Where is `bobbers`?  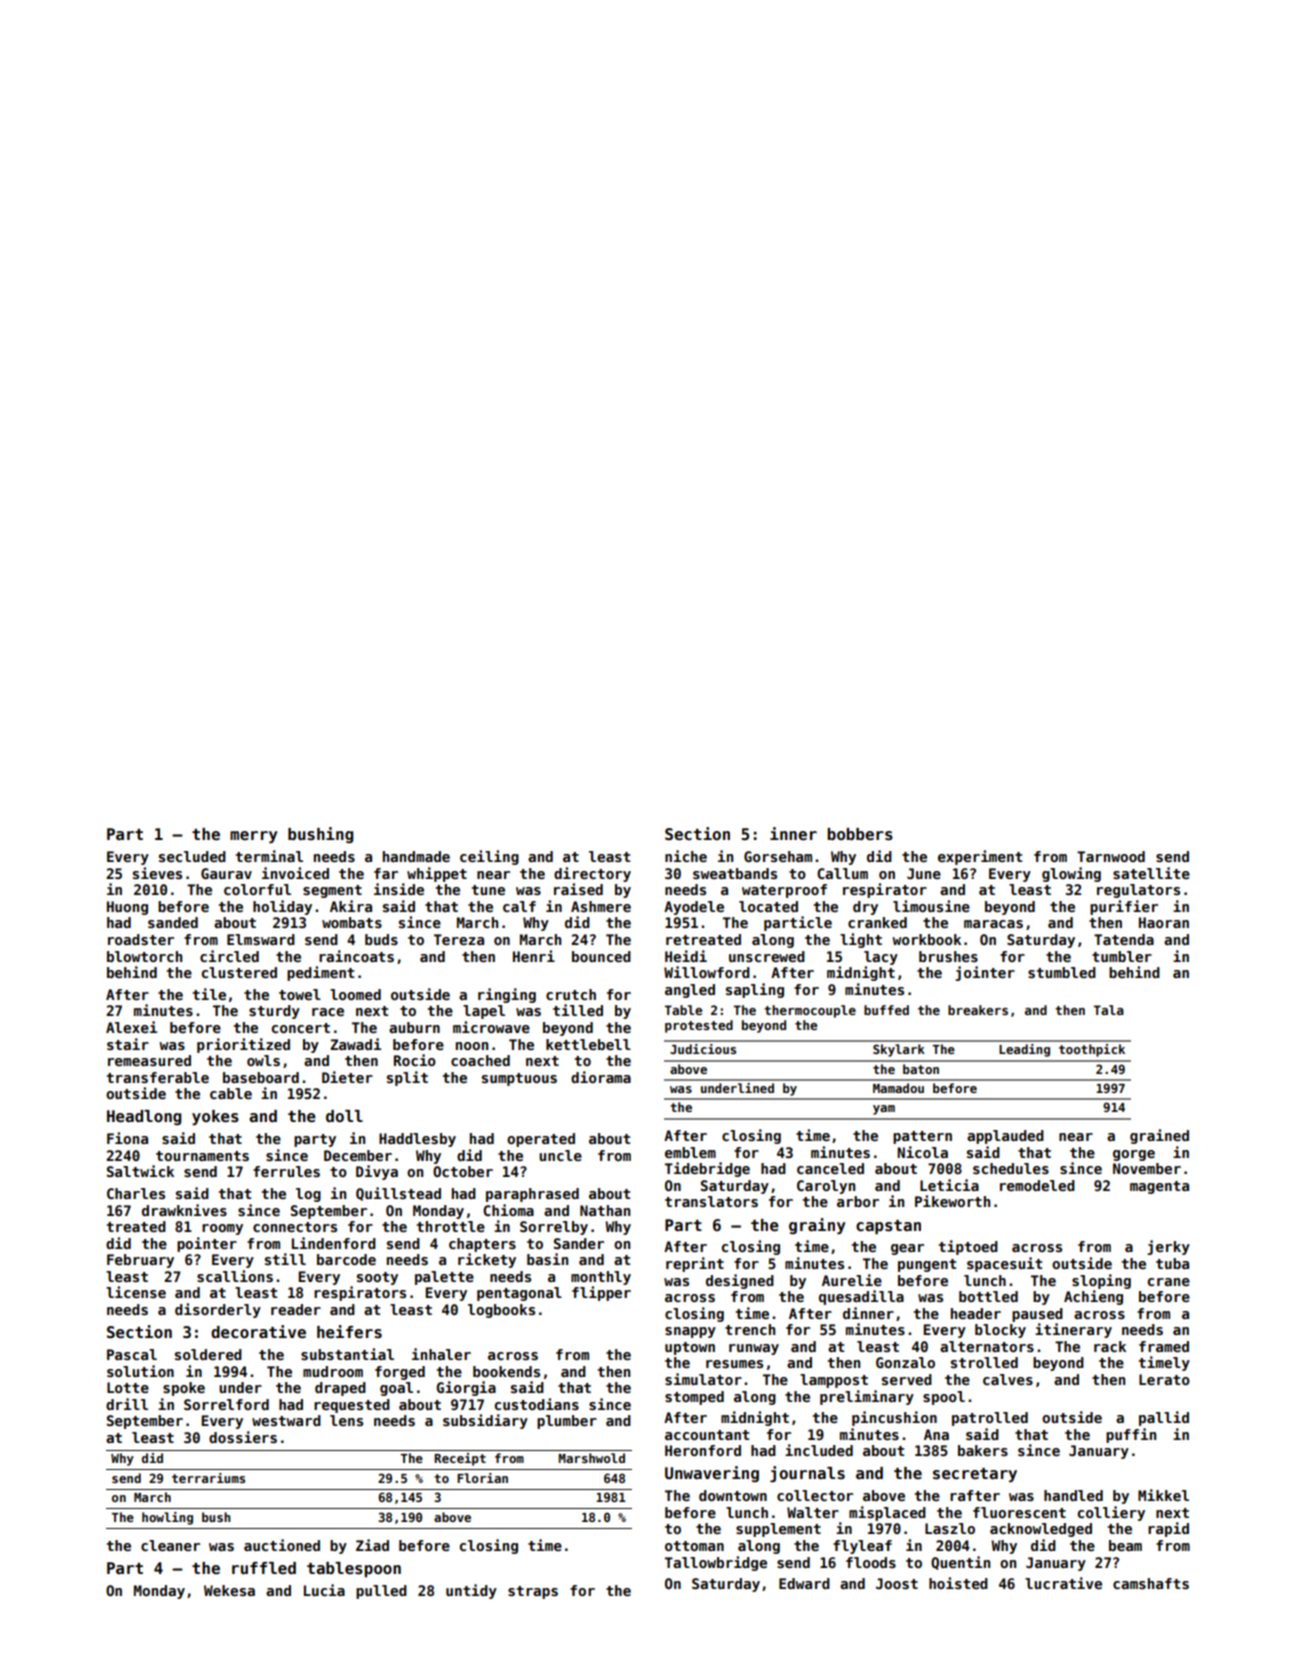
bobbers is located at coordinates (860, 834).
